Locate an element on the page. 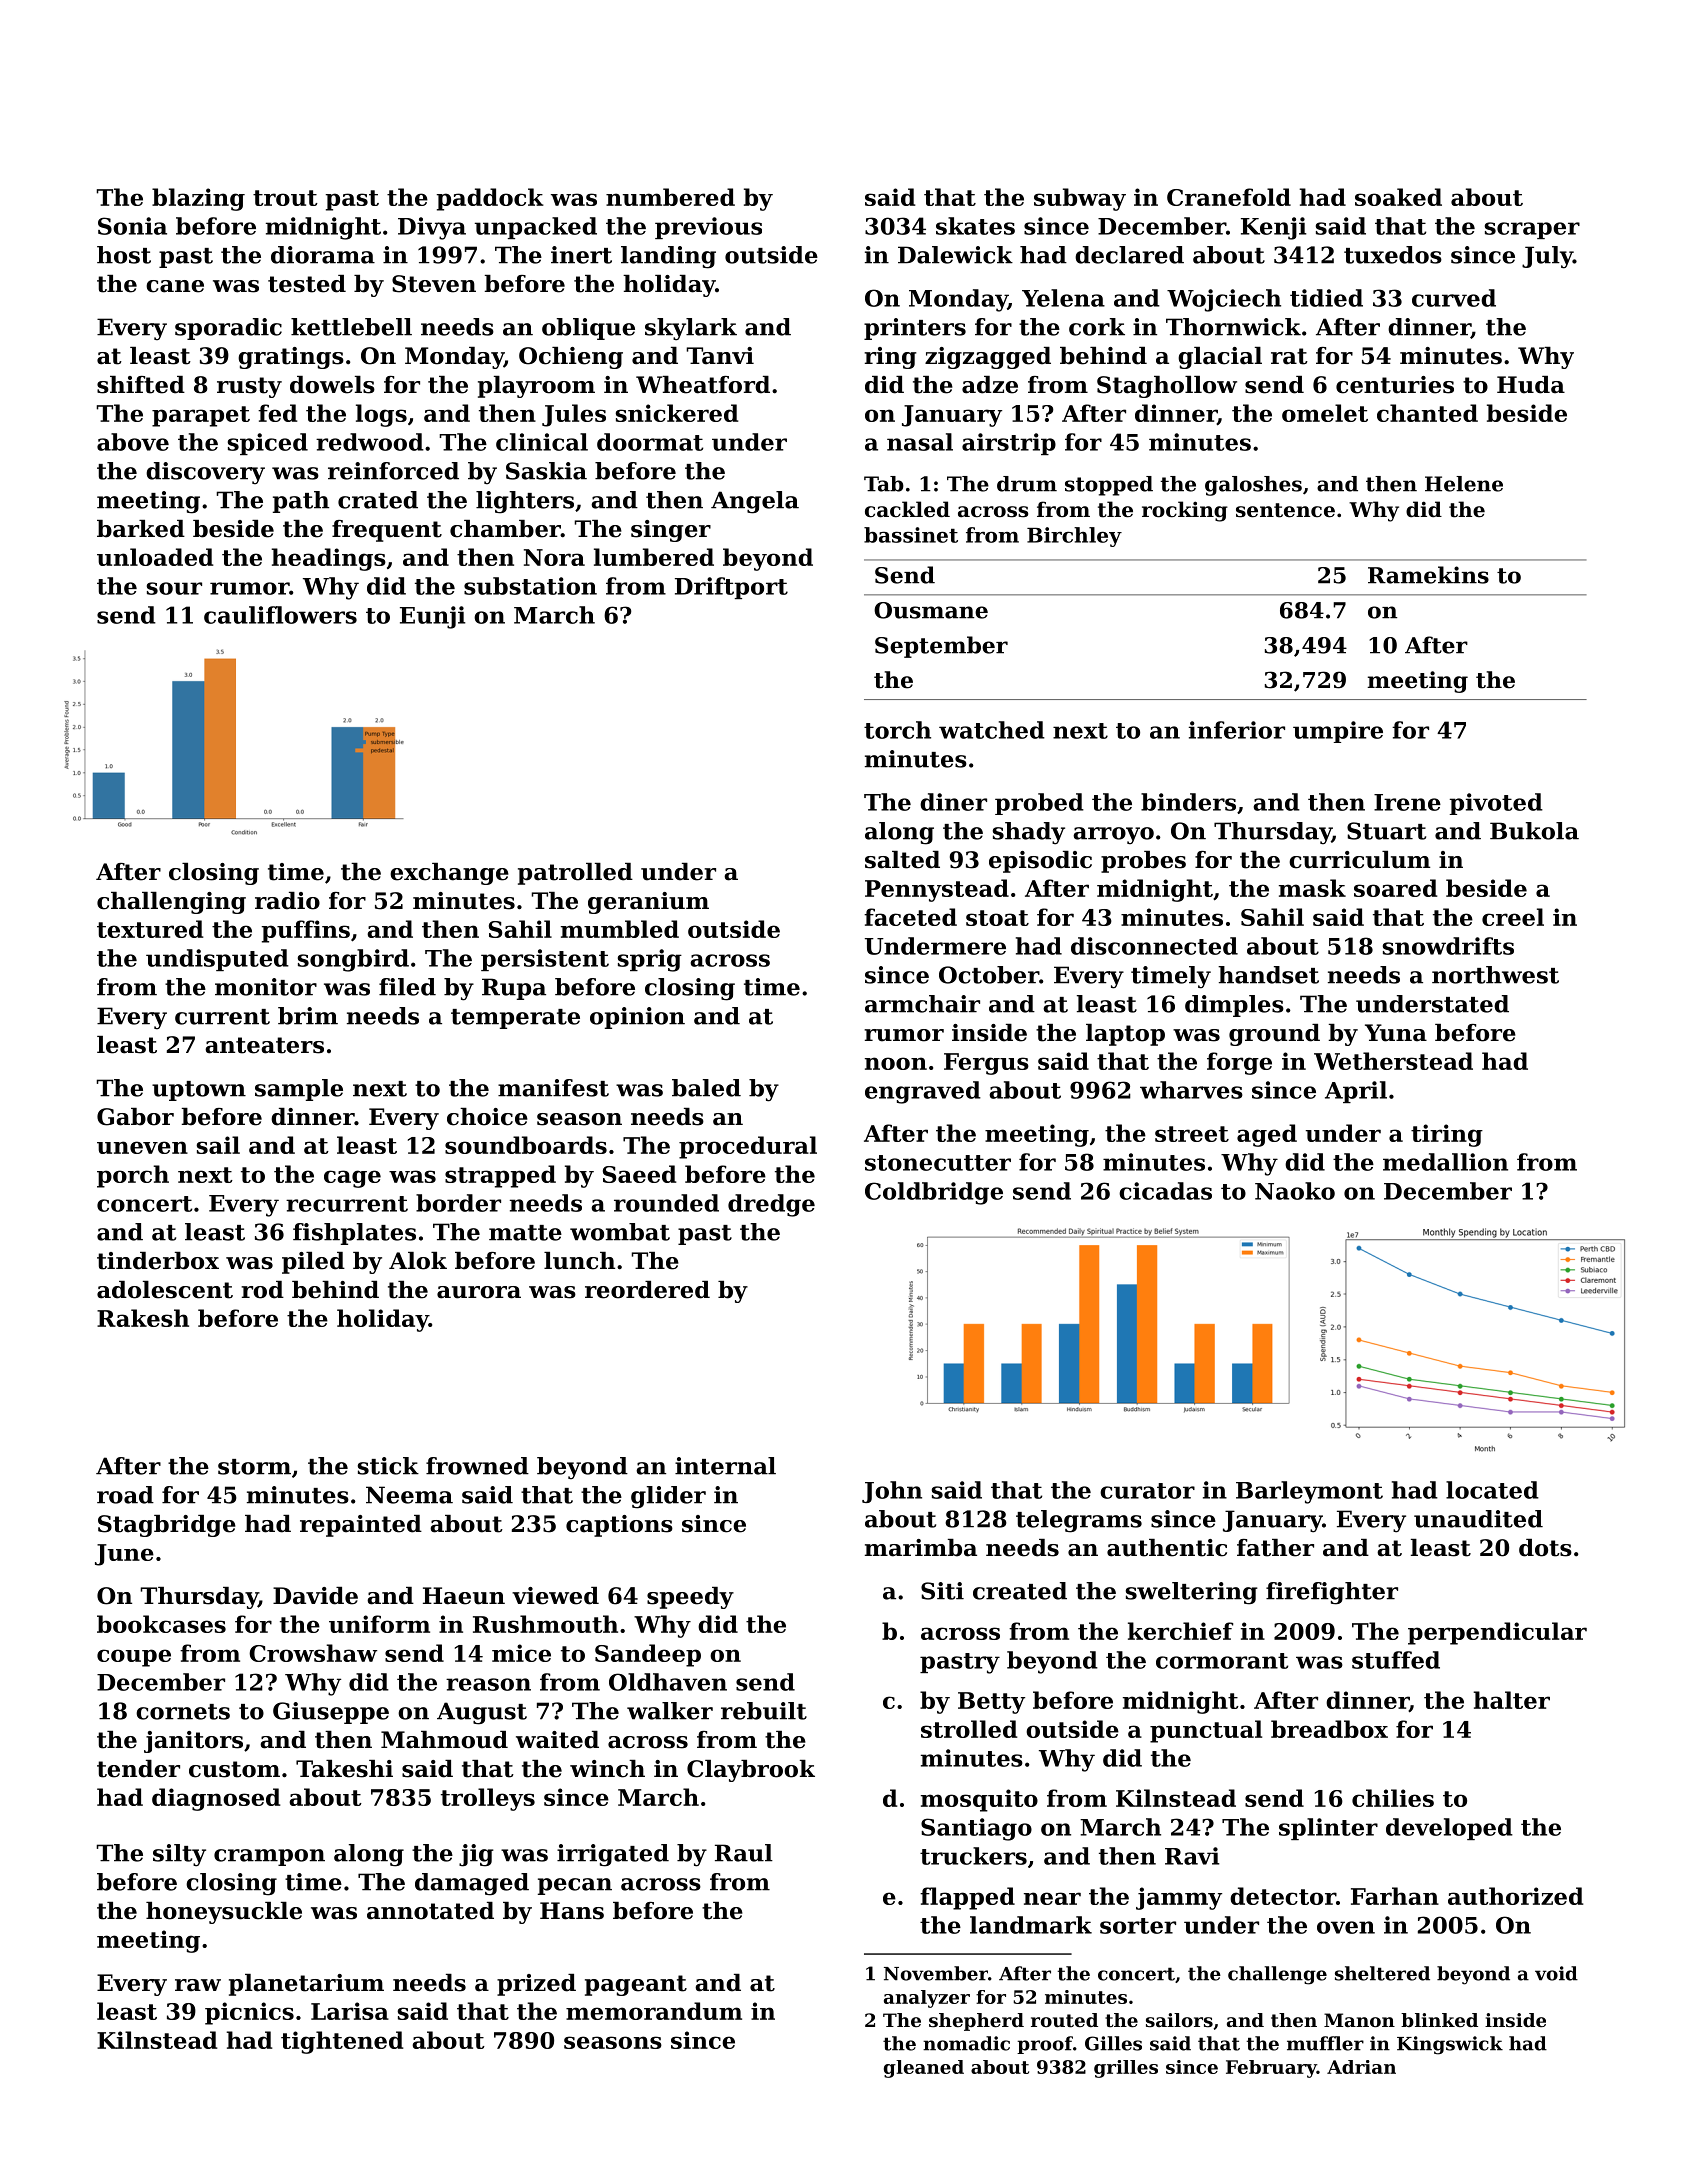 Image resolution: width=1683 pixels, height=2178 pixels. paddock is located at coordinates (490, 199).
